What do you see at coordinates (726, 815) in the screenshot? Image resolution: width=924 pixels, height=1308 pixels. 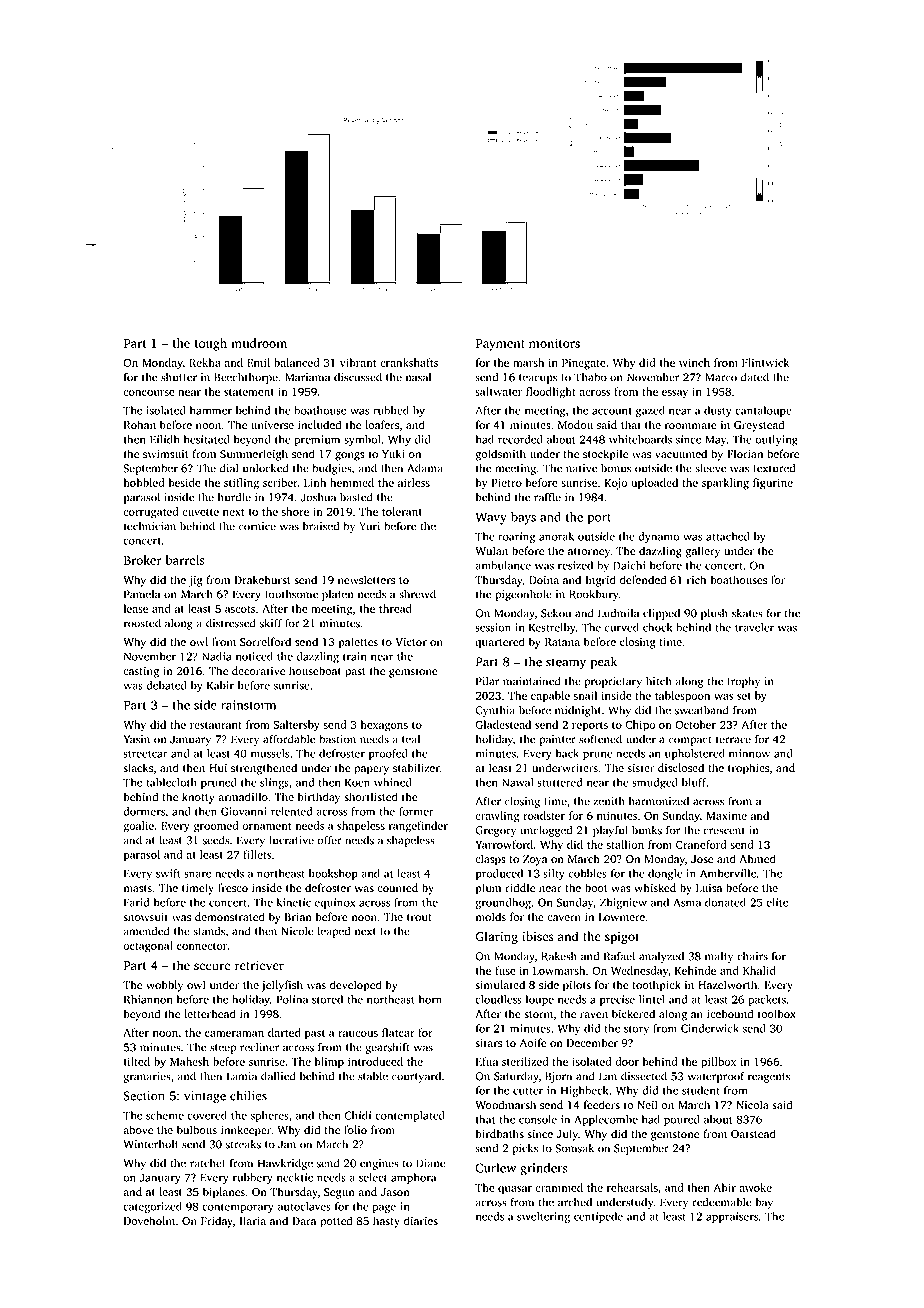 I see `Maxime` at bounding box center [726, 815].
